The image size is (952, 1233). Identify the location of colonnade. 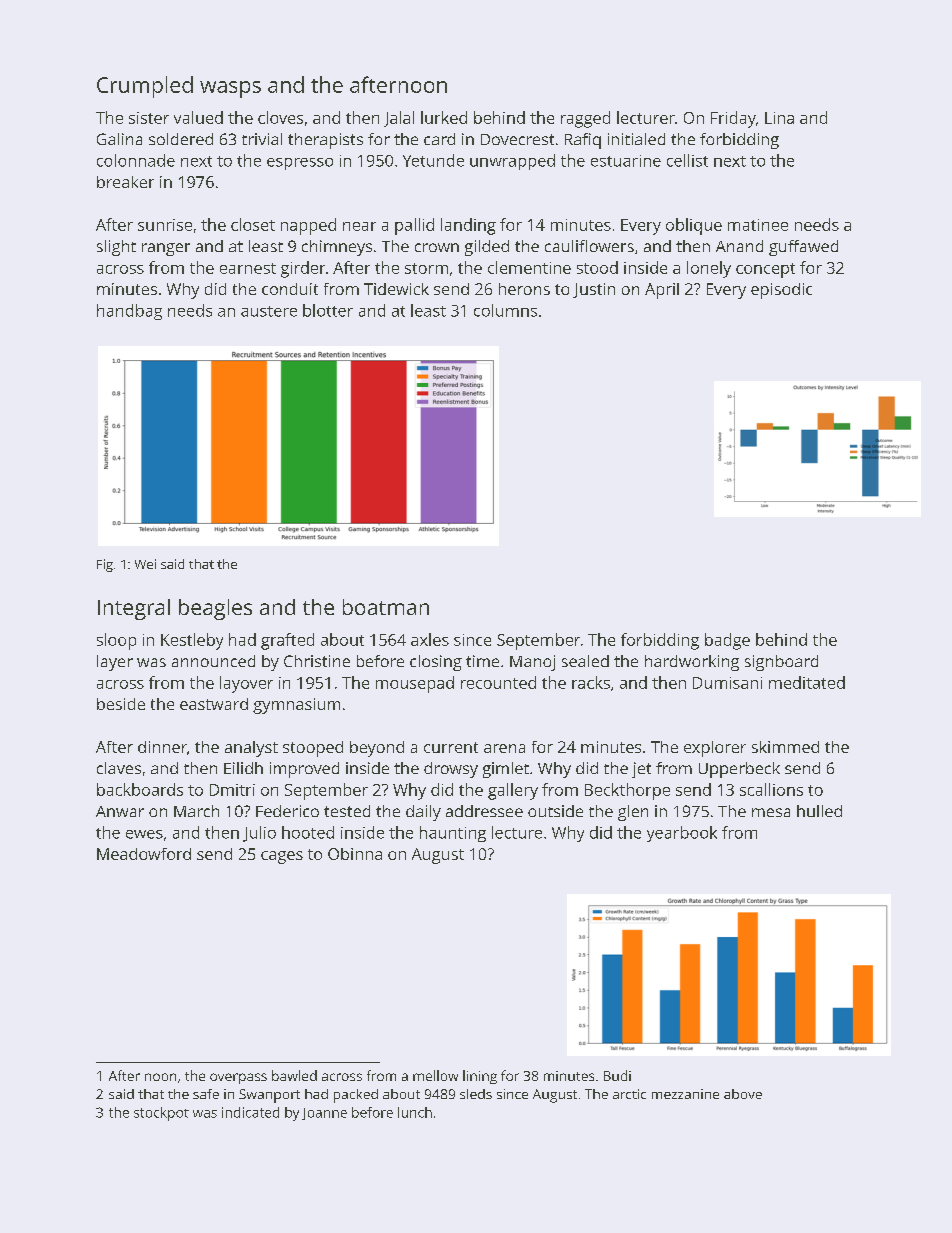
(136, 160).
